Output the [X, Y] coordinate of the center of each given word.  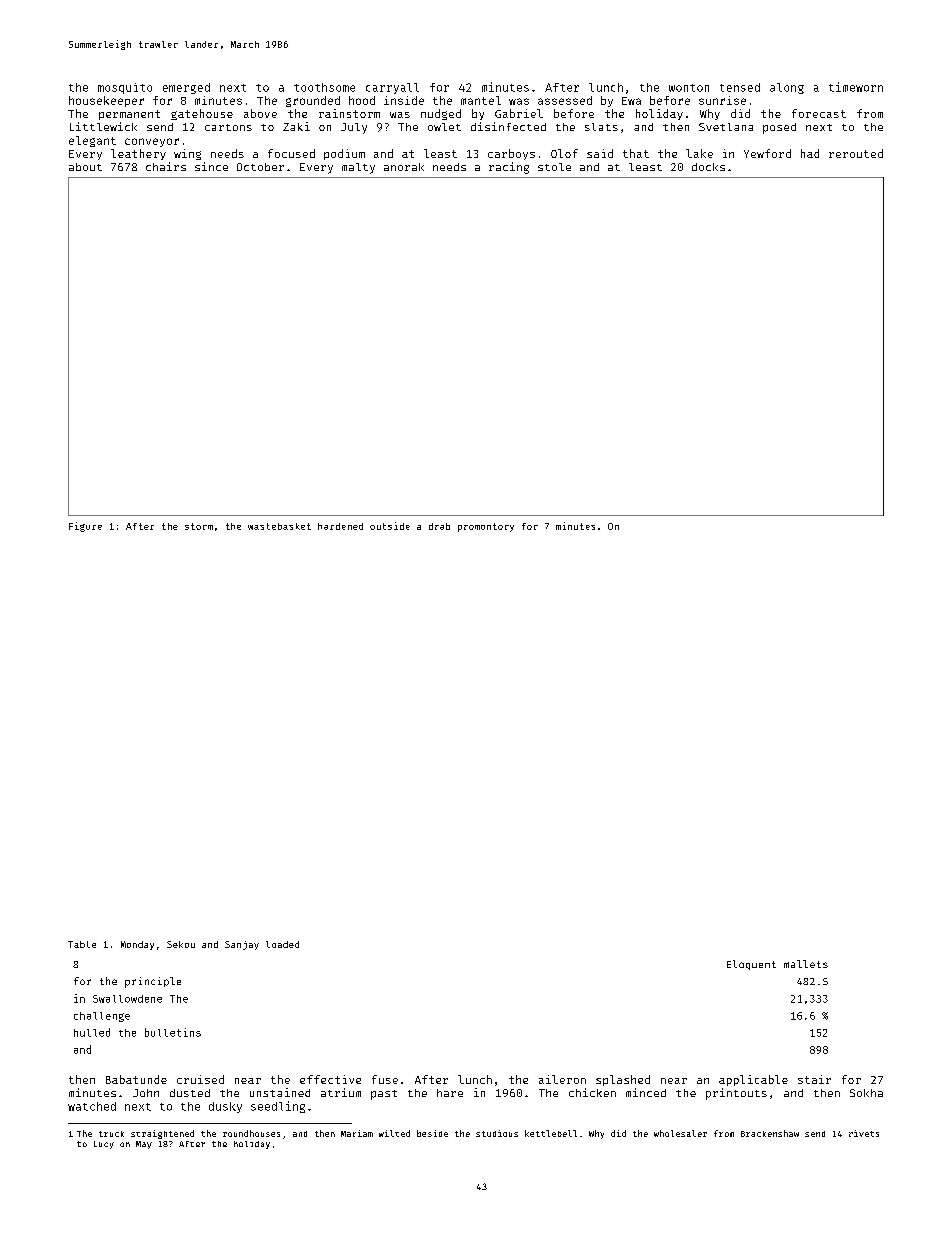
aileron [562, 1079]
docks [708, 167]
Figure [85, 527]
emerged [186, 88]
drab [439, 526]
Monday [137, 945]
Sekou [181, 944]
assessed [565, 100]
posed [779, 128]
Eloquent [751, 965]
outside [390, 526]
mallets [806, 964]
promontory [486, 527]
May [144, 1145]
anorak [404, 167]
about [85, 167]
